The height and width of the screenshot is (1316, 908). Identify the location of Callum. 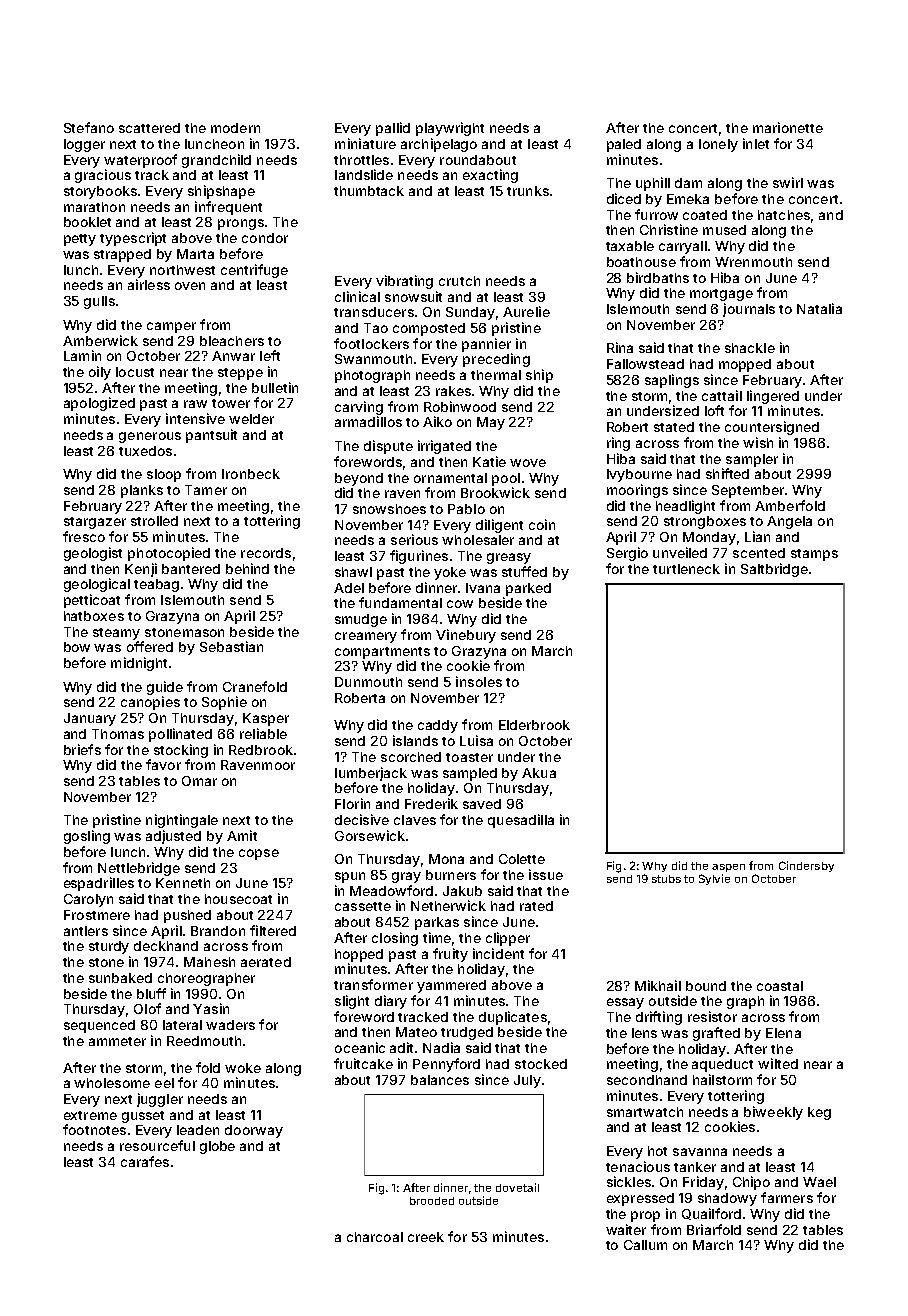
(645, 1245).
